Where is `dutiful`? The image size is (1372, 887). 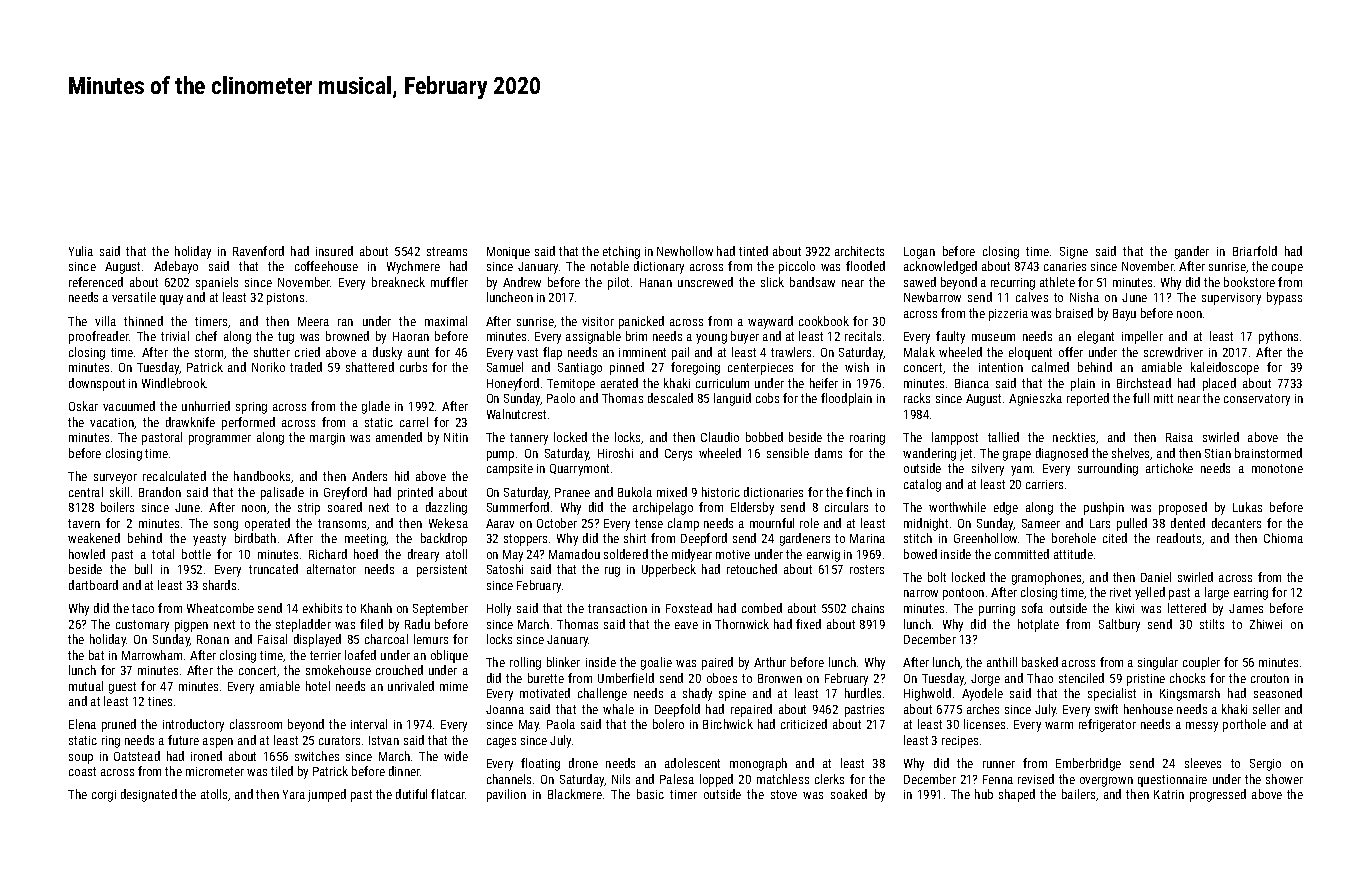 dutiful is located at coordinates (411, 794).
